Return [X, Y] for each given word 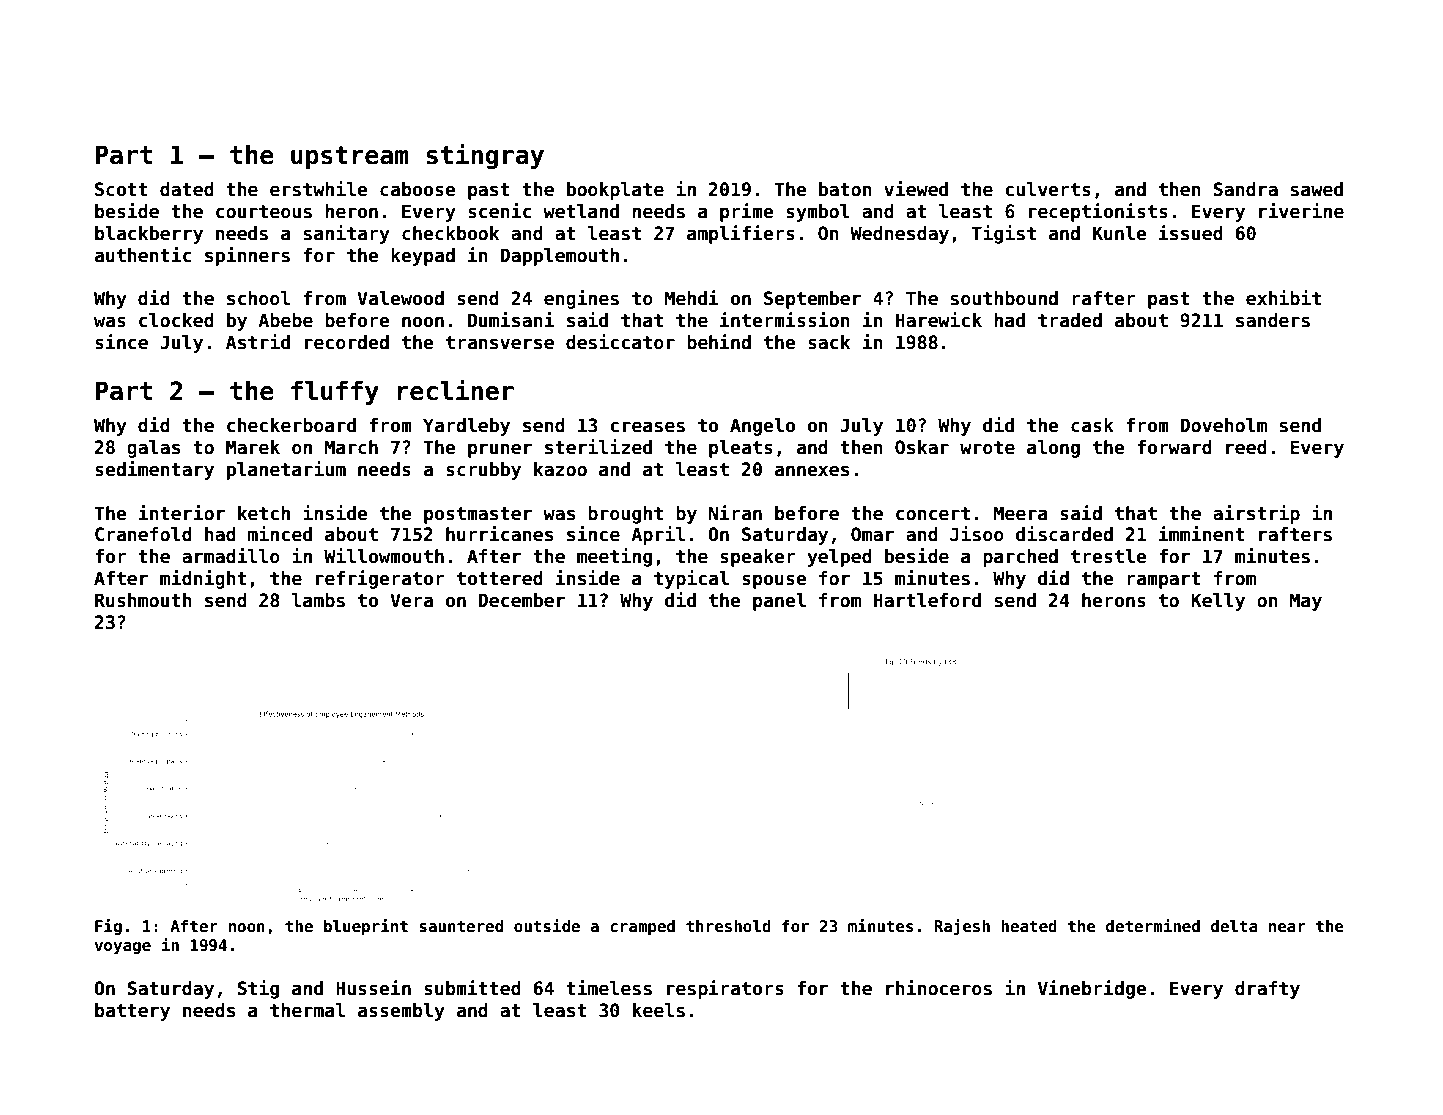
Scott [121, 189]
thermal [307, 1010]
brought [625, 515]
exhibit [1283, 298]
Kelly [1218, 602]
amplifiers [741, 234]
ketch [264, 513]
